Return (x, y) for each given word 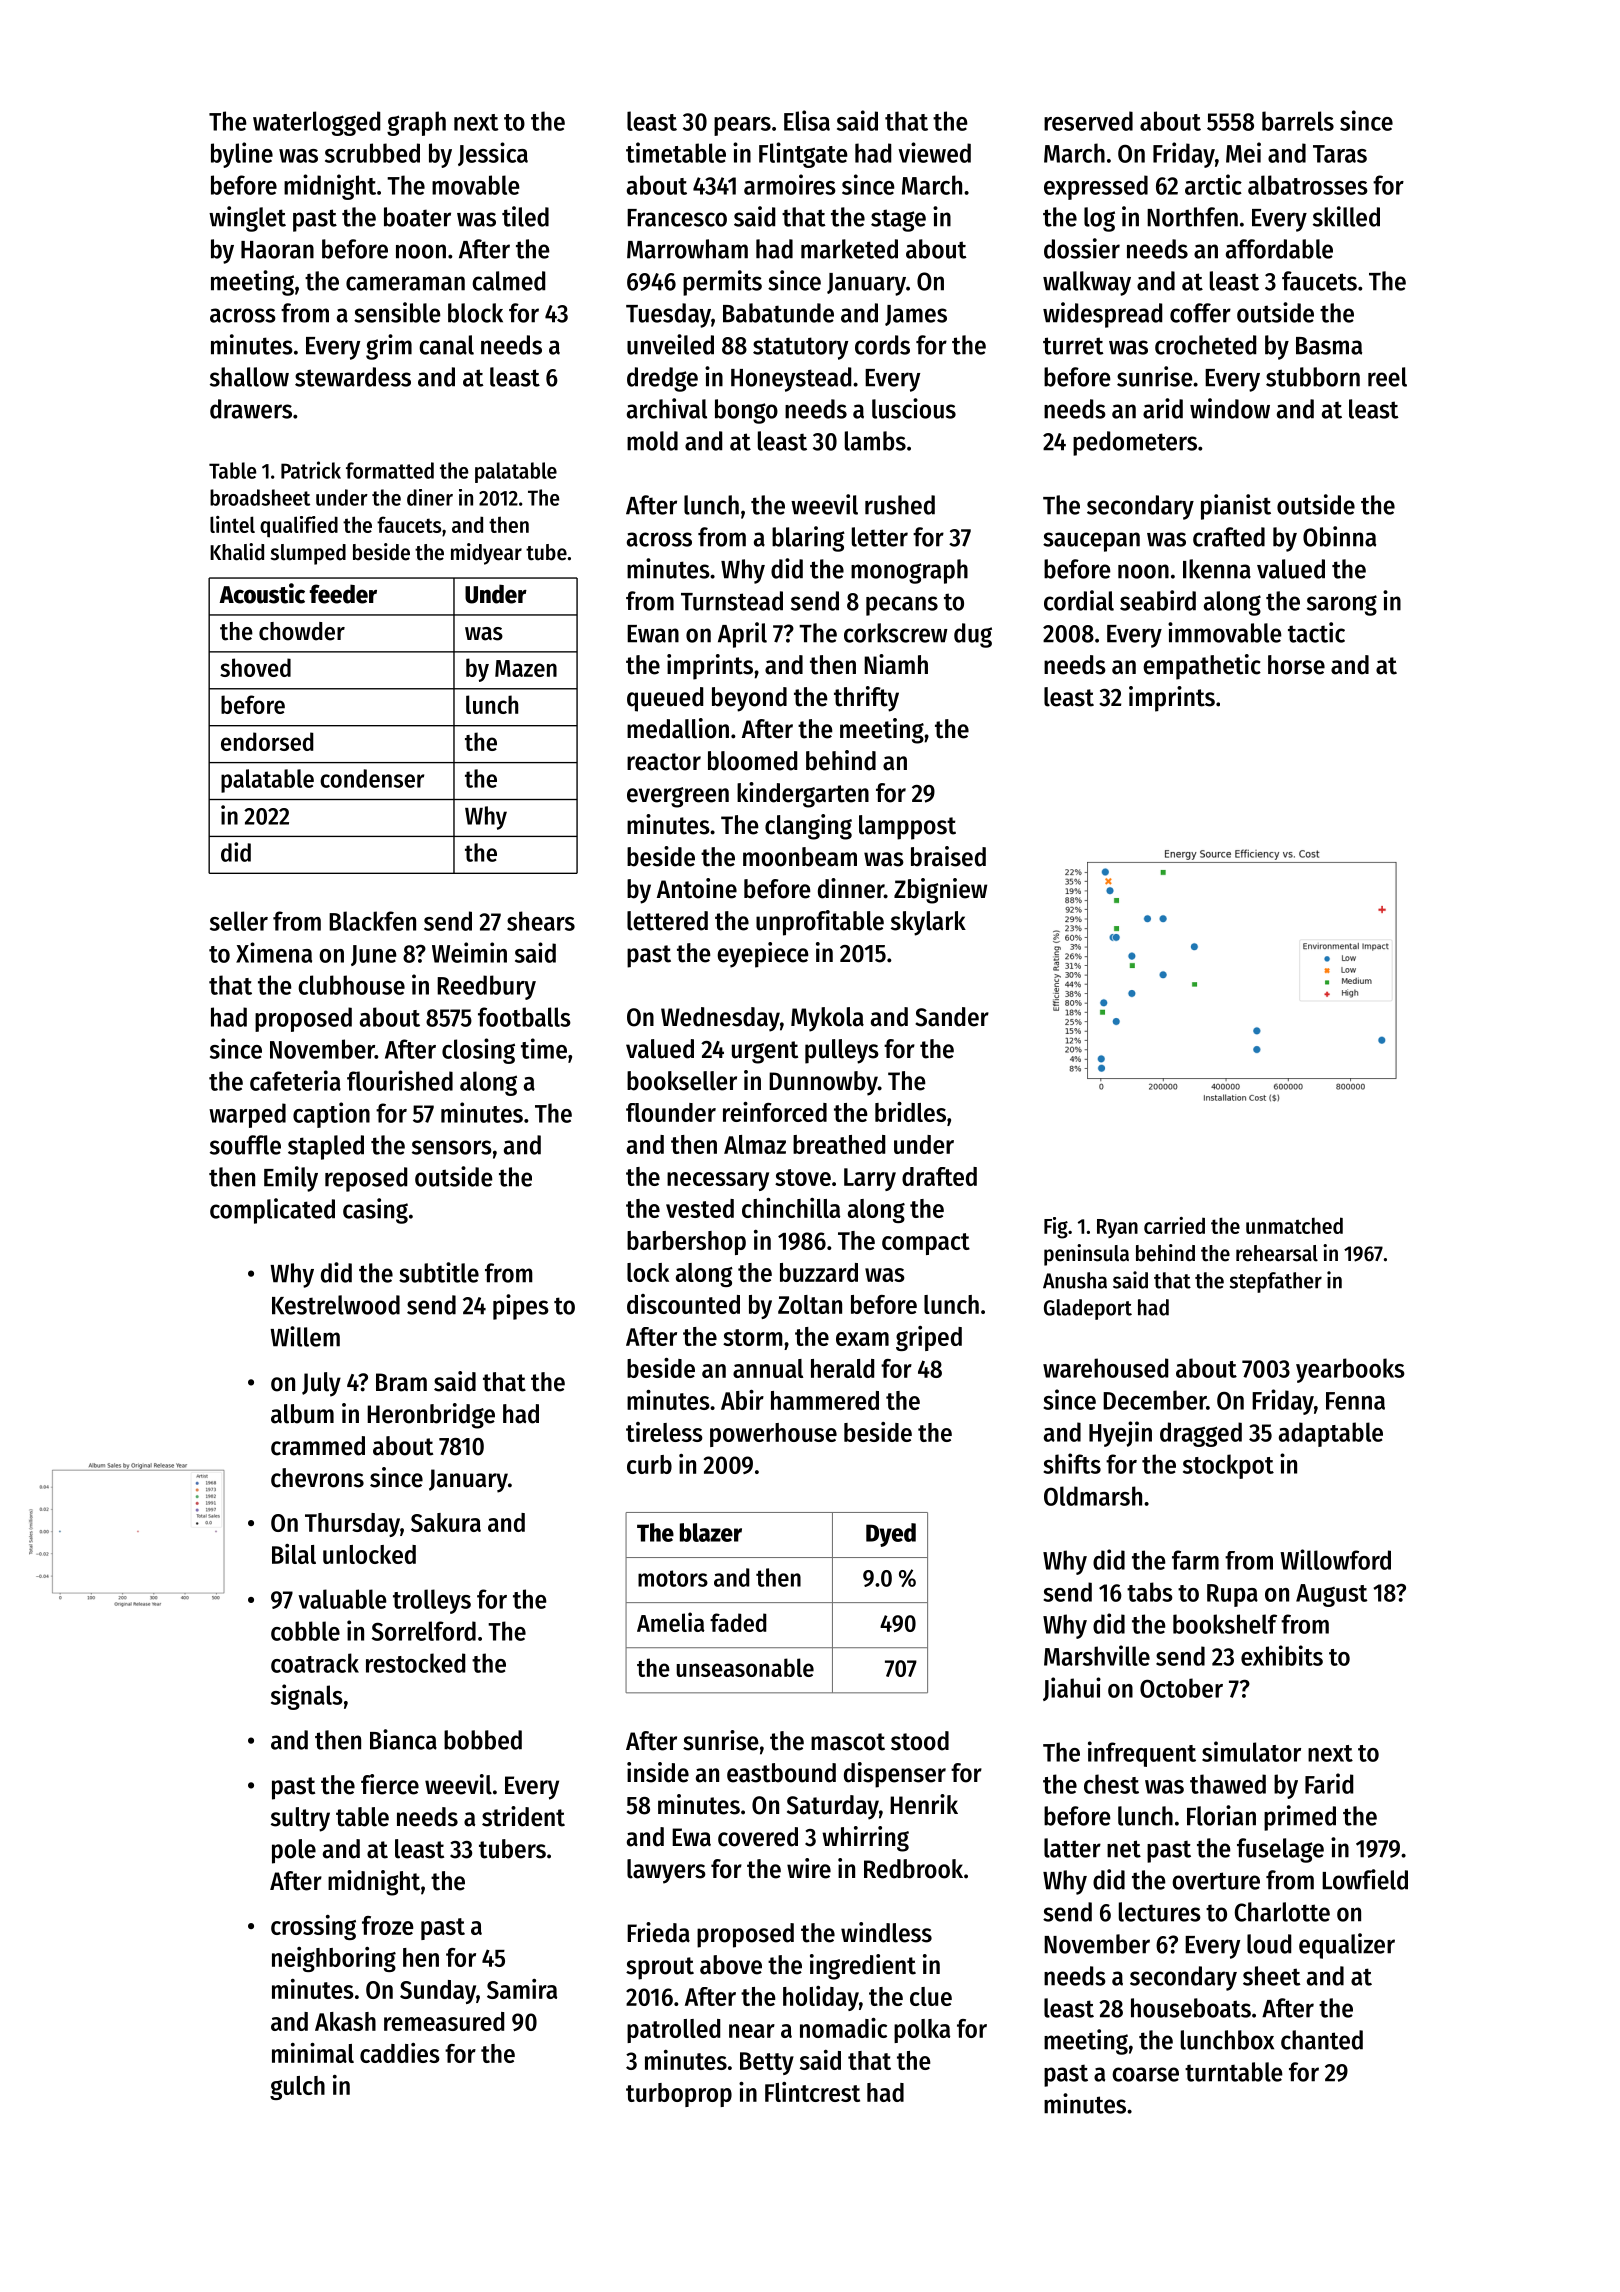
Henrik (924, 1804)
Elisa (807, 120)
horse (1296, 665)
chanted (1322, 2040)
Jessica (493, 154)
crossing (313, 1927)
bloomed (752, 761)
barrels (1298, 121)
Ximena (274, 952)
